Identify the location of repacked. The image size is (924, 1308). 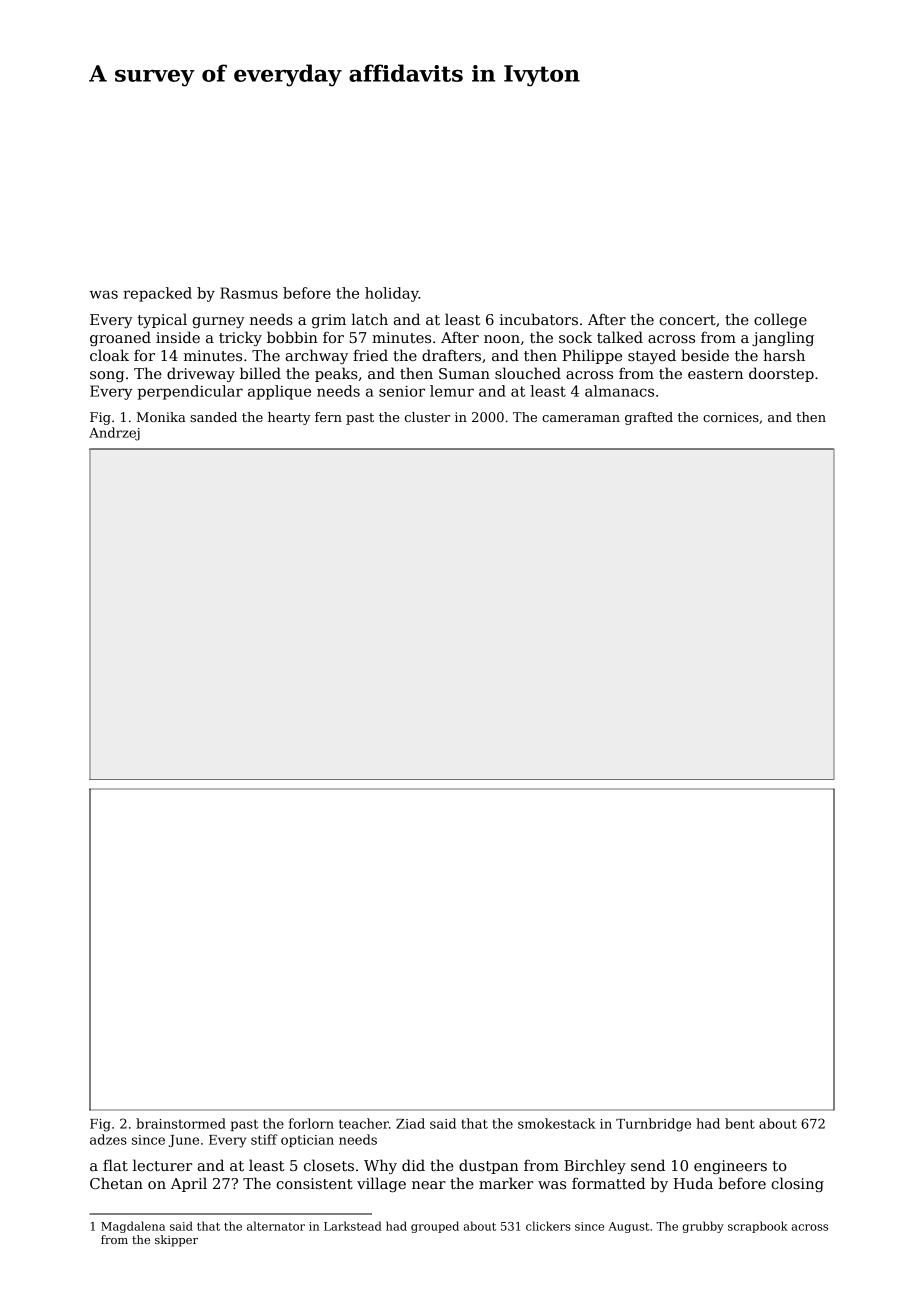
(157, 294).
